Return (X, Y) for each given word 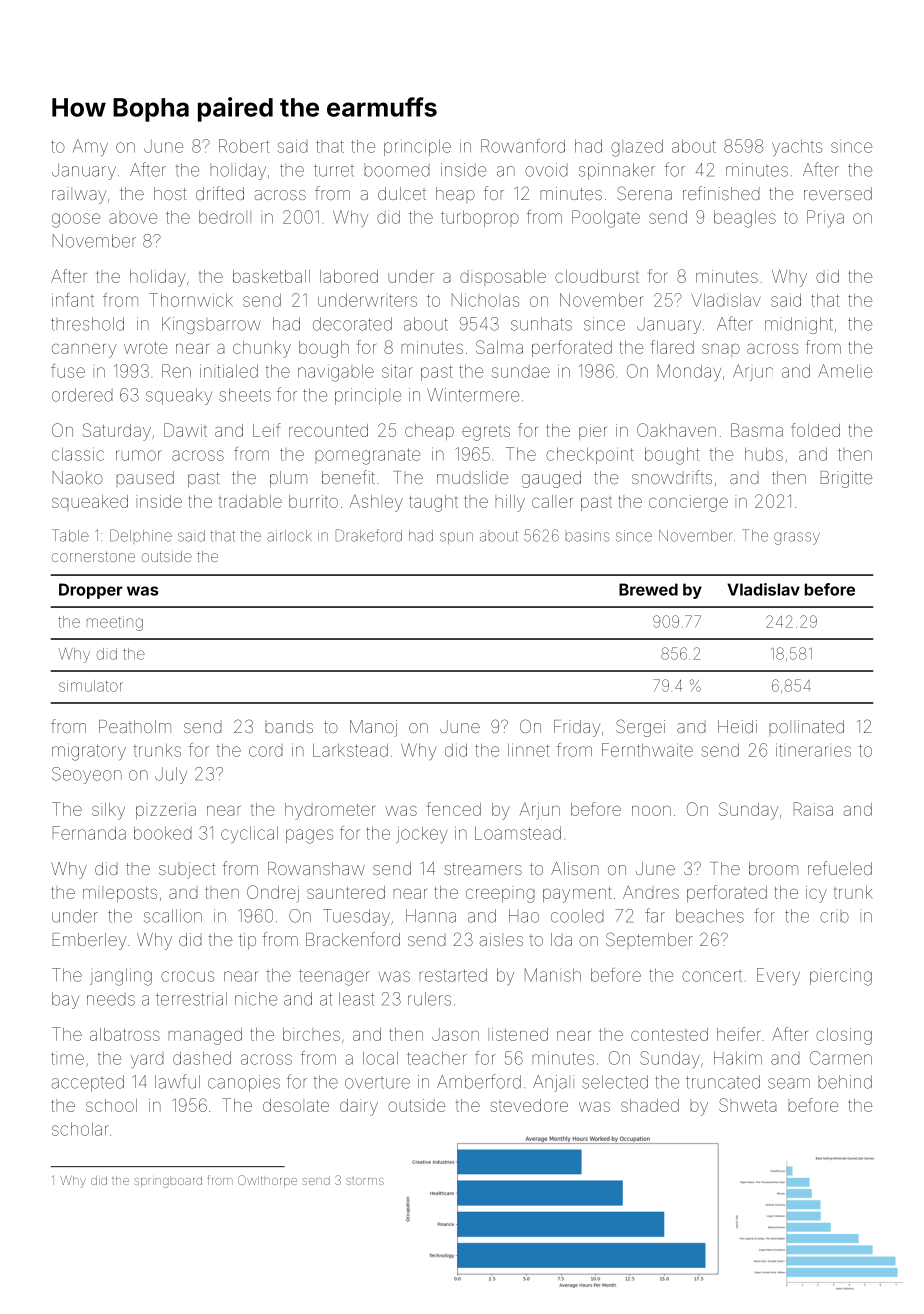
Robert (244, 146)
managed (205, 1036)
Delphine (141, 535)
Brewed (648, 589)
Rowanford (523, 146)
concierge (688, 503)
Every (778, 976)
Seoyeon (87, 775)
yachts (797, 147)
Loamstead (518, 833)
